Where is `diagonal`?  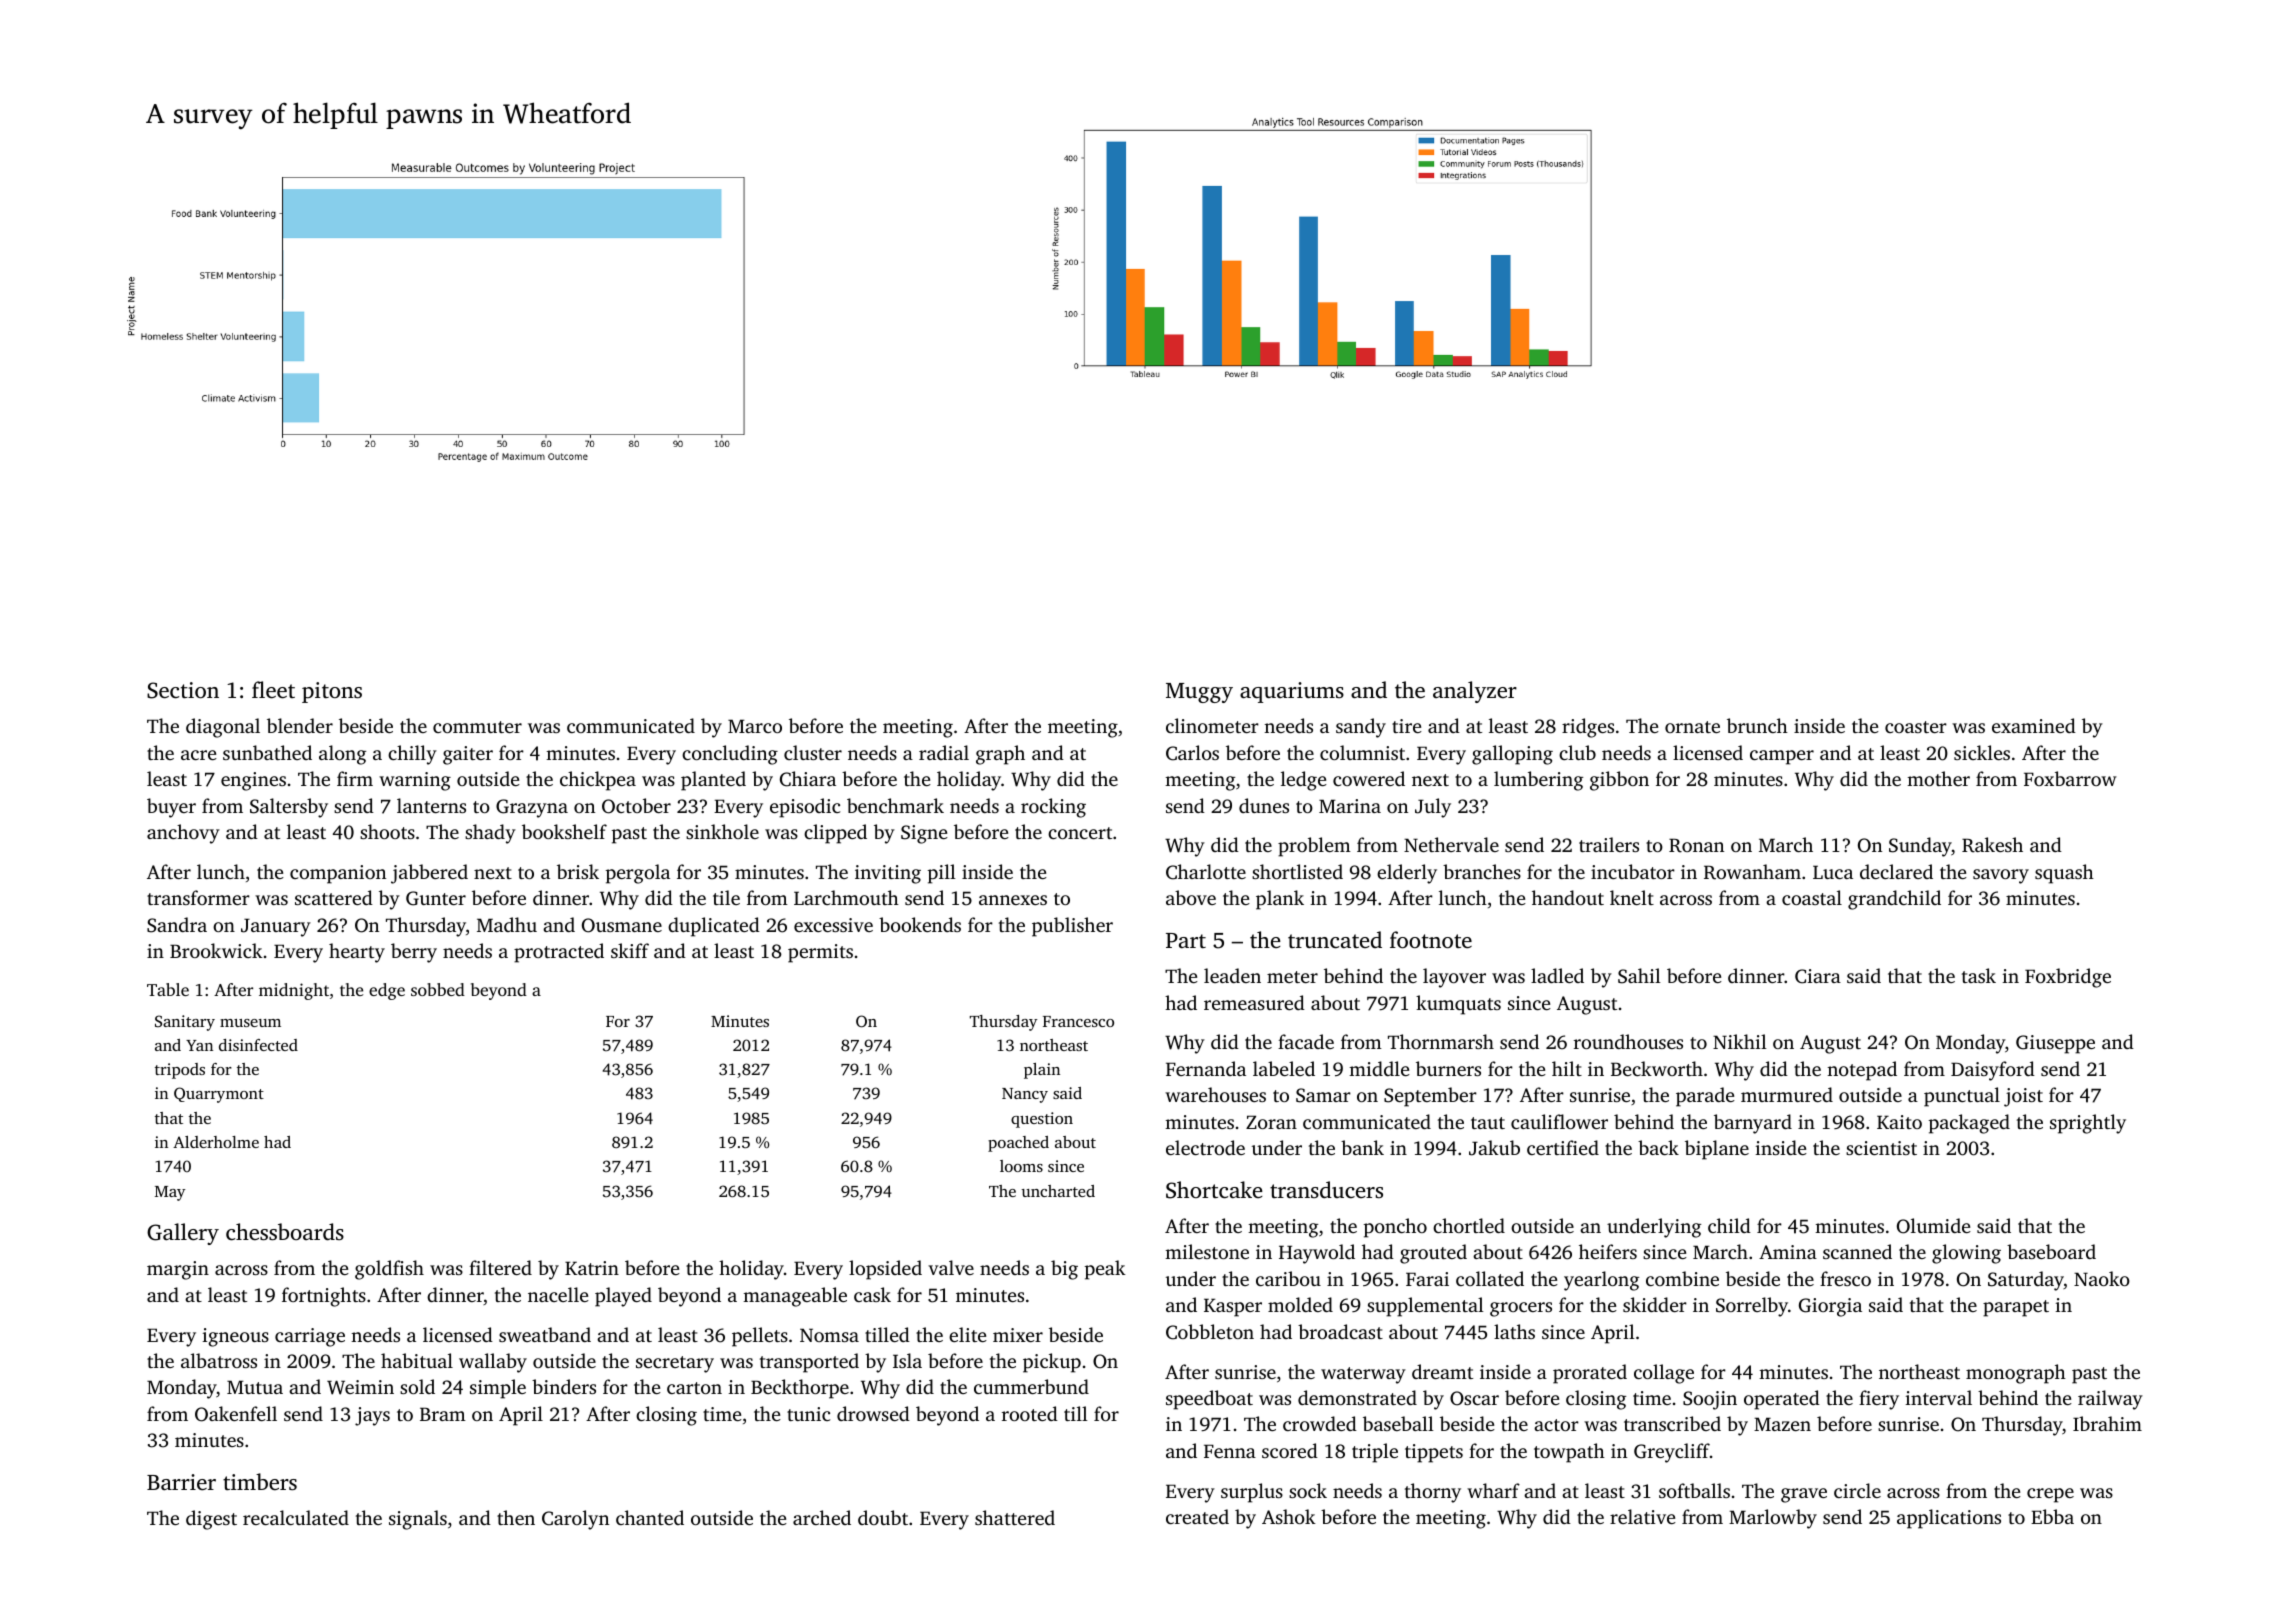
diagonal is located at coordinates (223, 728).
